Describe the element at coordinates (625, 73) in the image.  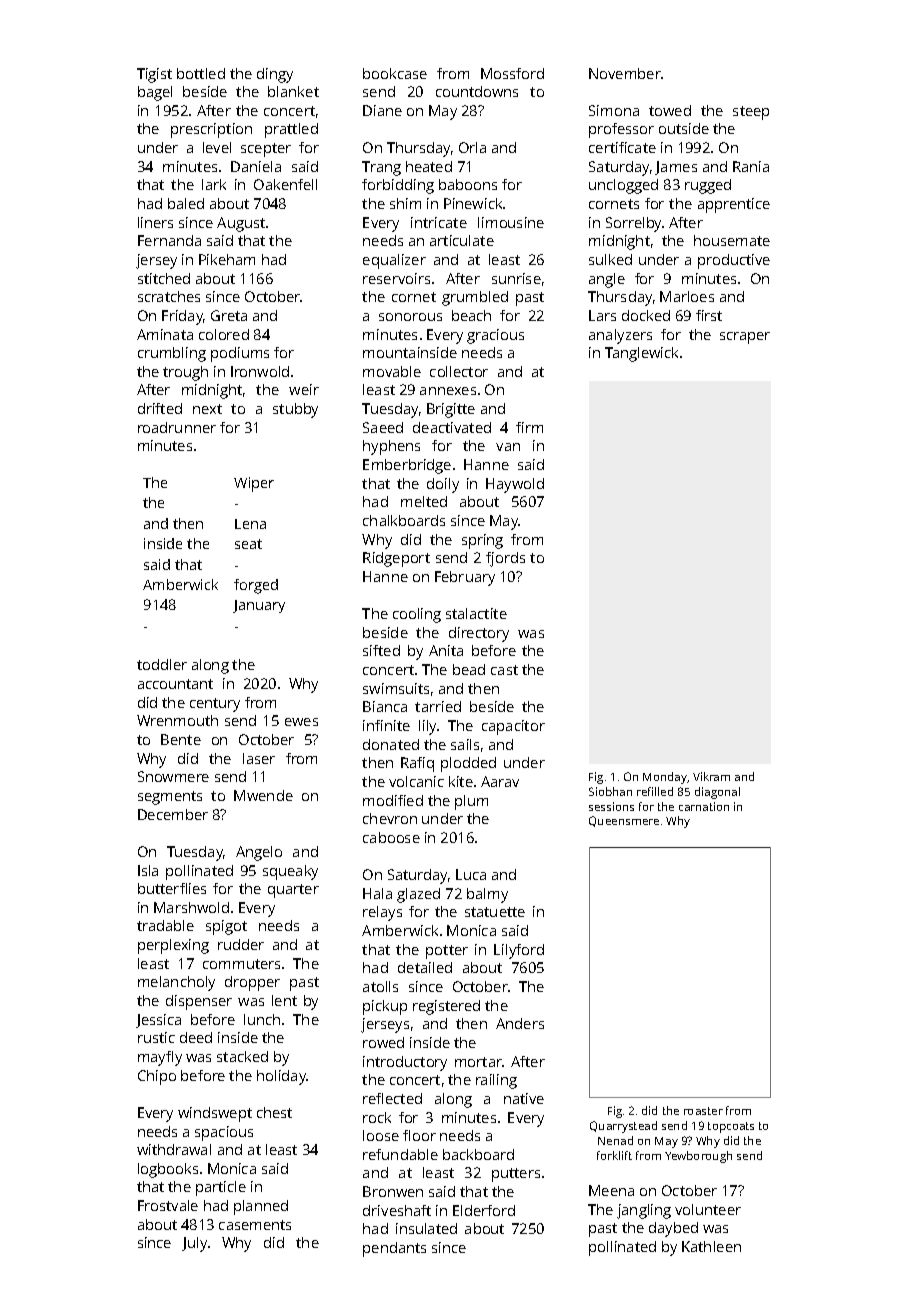
I see `November` at that location.
